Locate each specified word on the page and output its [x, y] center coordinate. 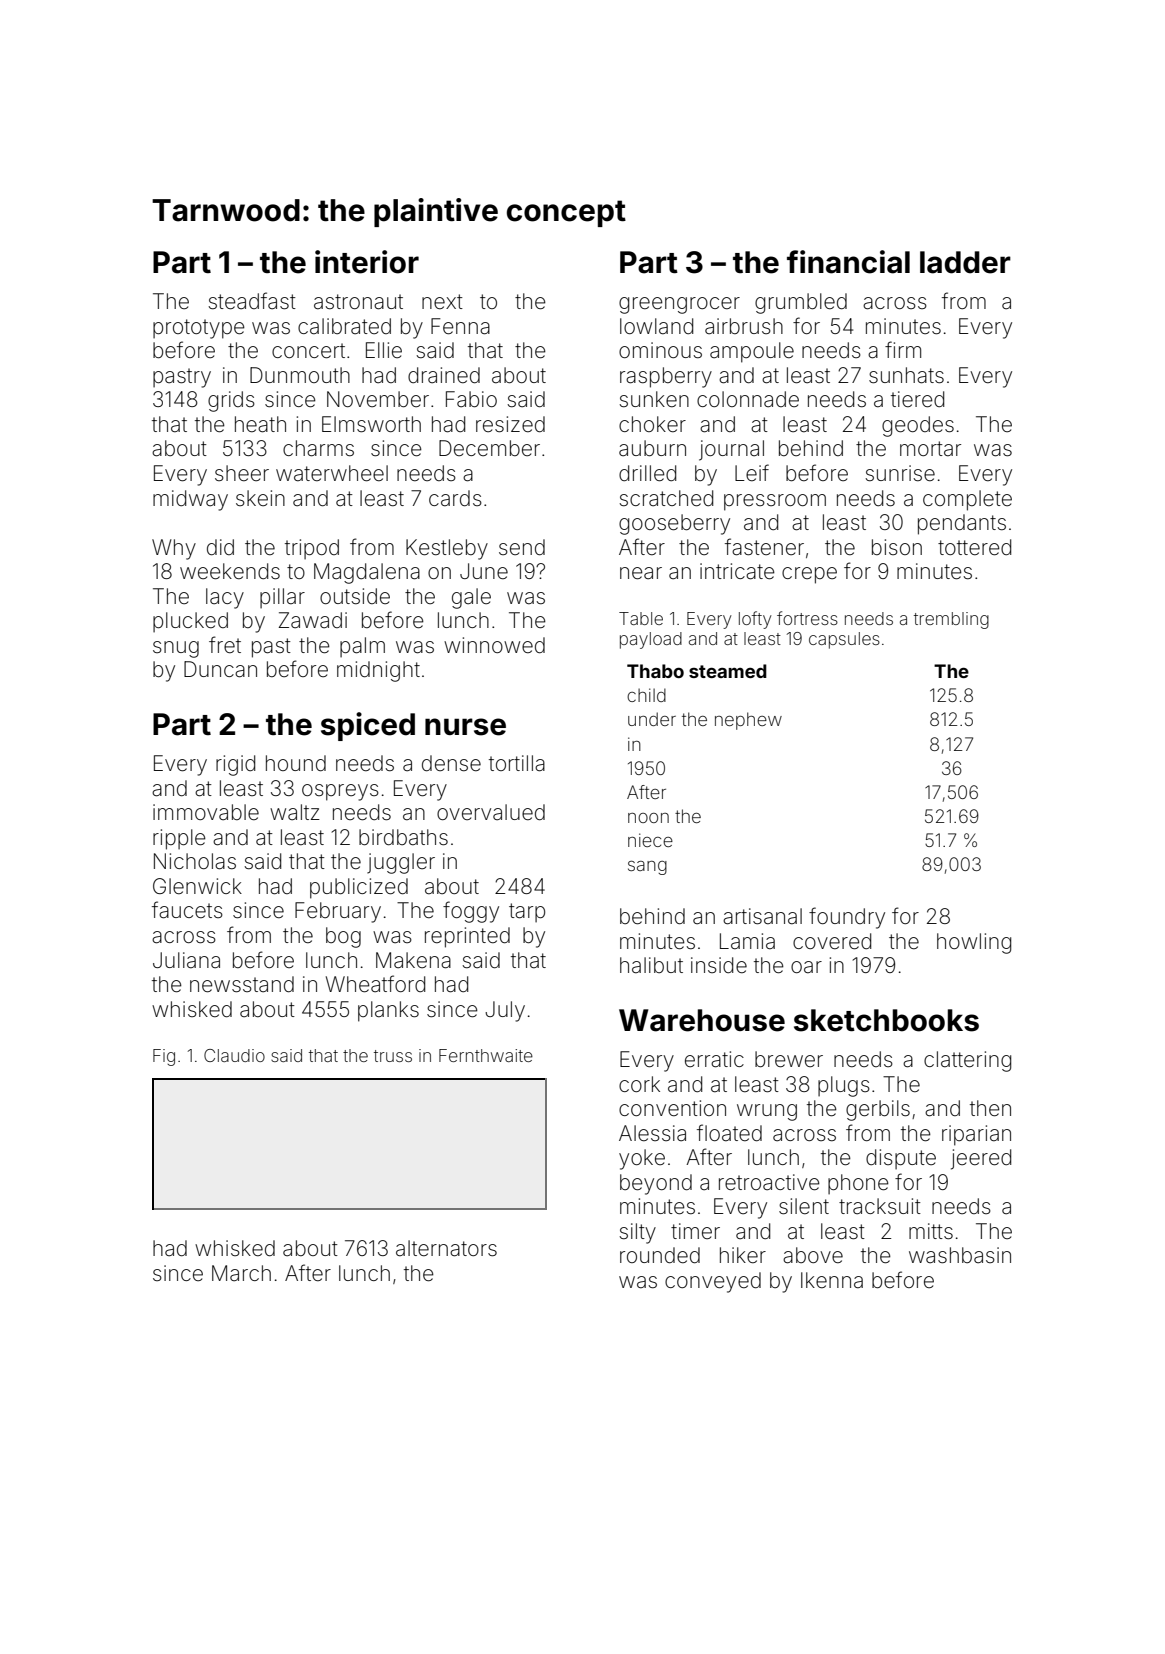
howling [974, 943]
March [241, 1273]
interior [367, 262]
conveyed [713, 1282]
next [442, 301]
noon [648, 818]
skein [260, 498]
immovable [206, 812]
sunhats [906, 375]
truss [393, 1056]
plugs [844, 1086]
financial [848, 262]
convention [672, 1108]
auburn [652, 448]
